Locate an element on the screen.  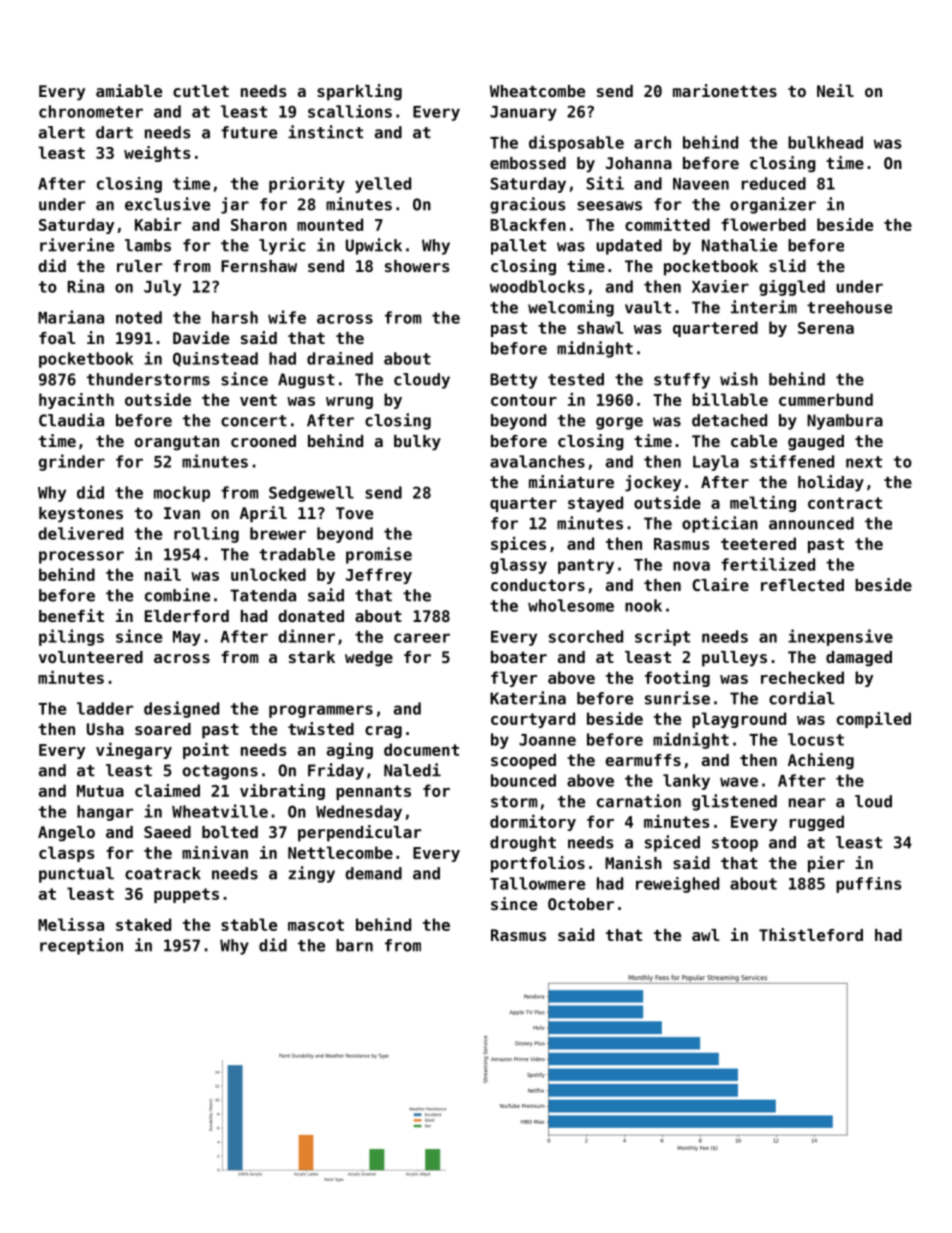
Wheatcombe is located at coordinates (537, 91).
